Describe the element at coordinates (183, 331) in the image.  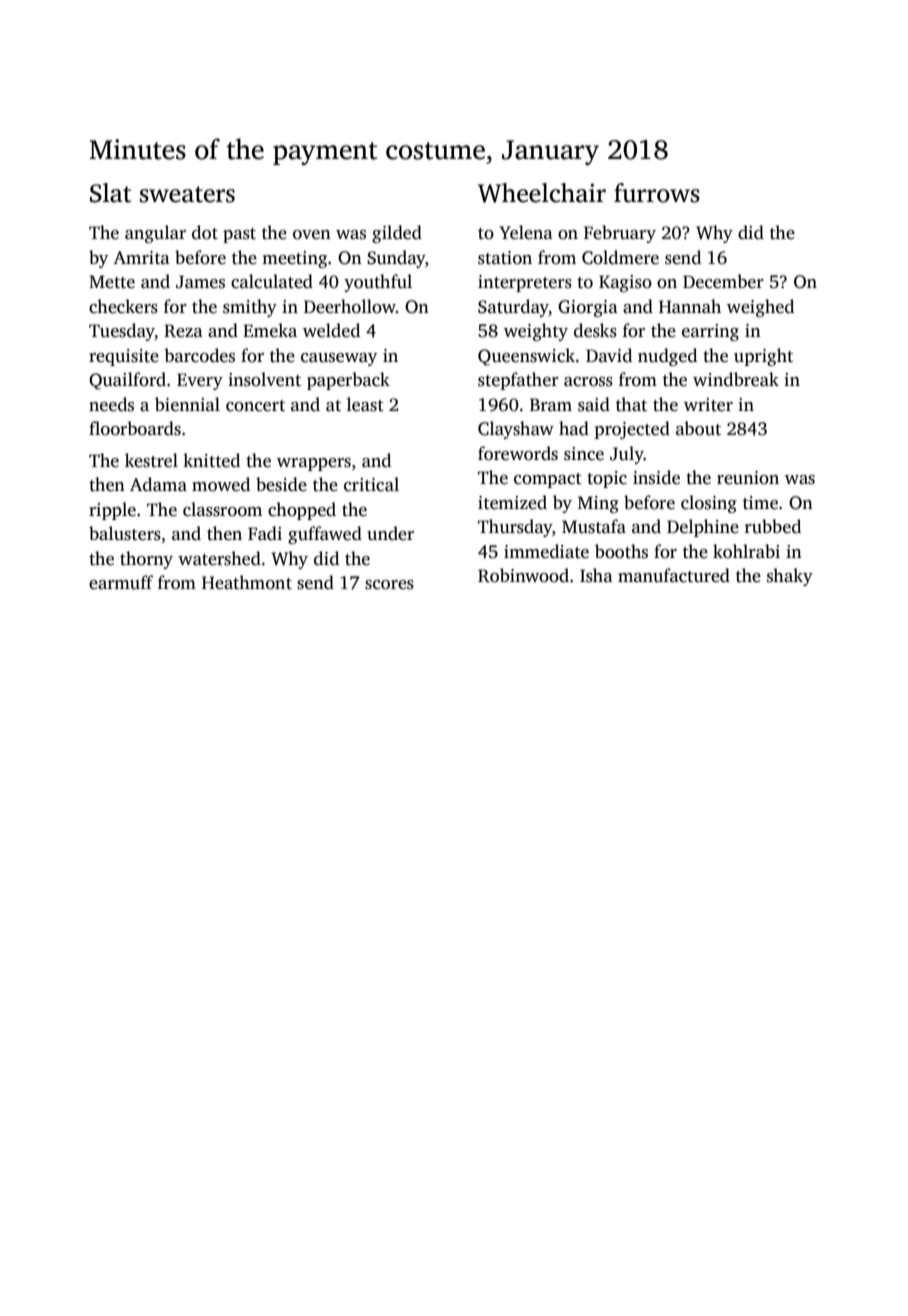
I see `Reza` at that location.
